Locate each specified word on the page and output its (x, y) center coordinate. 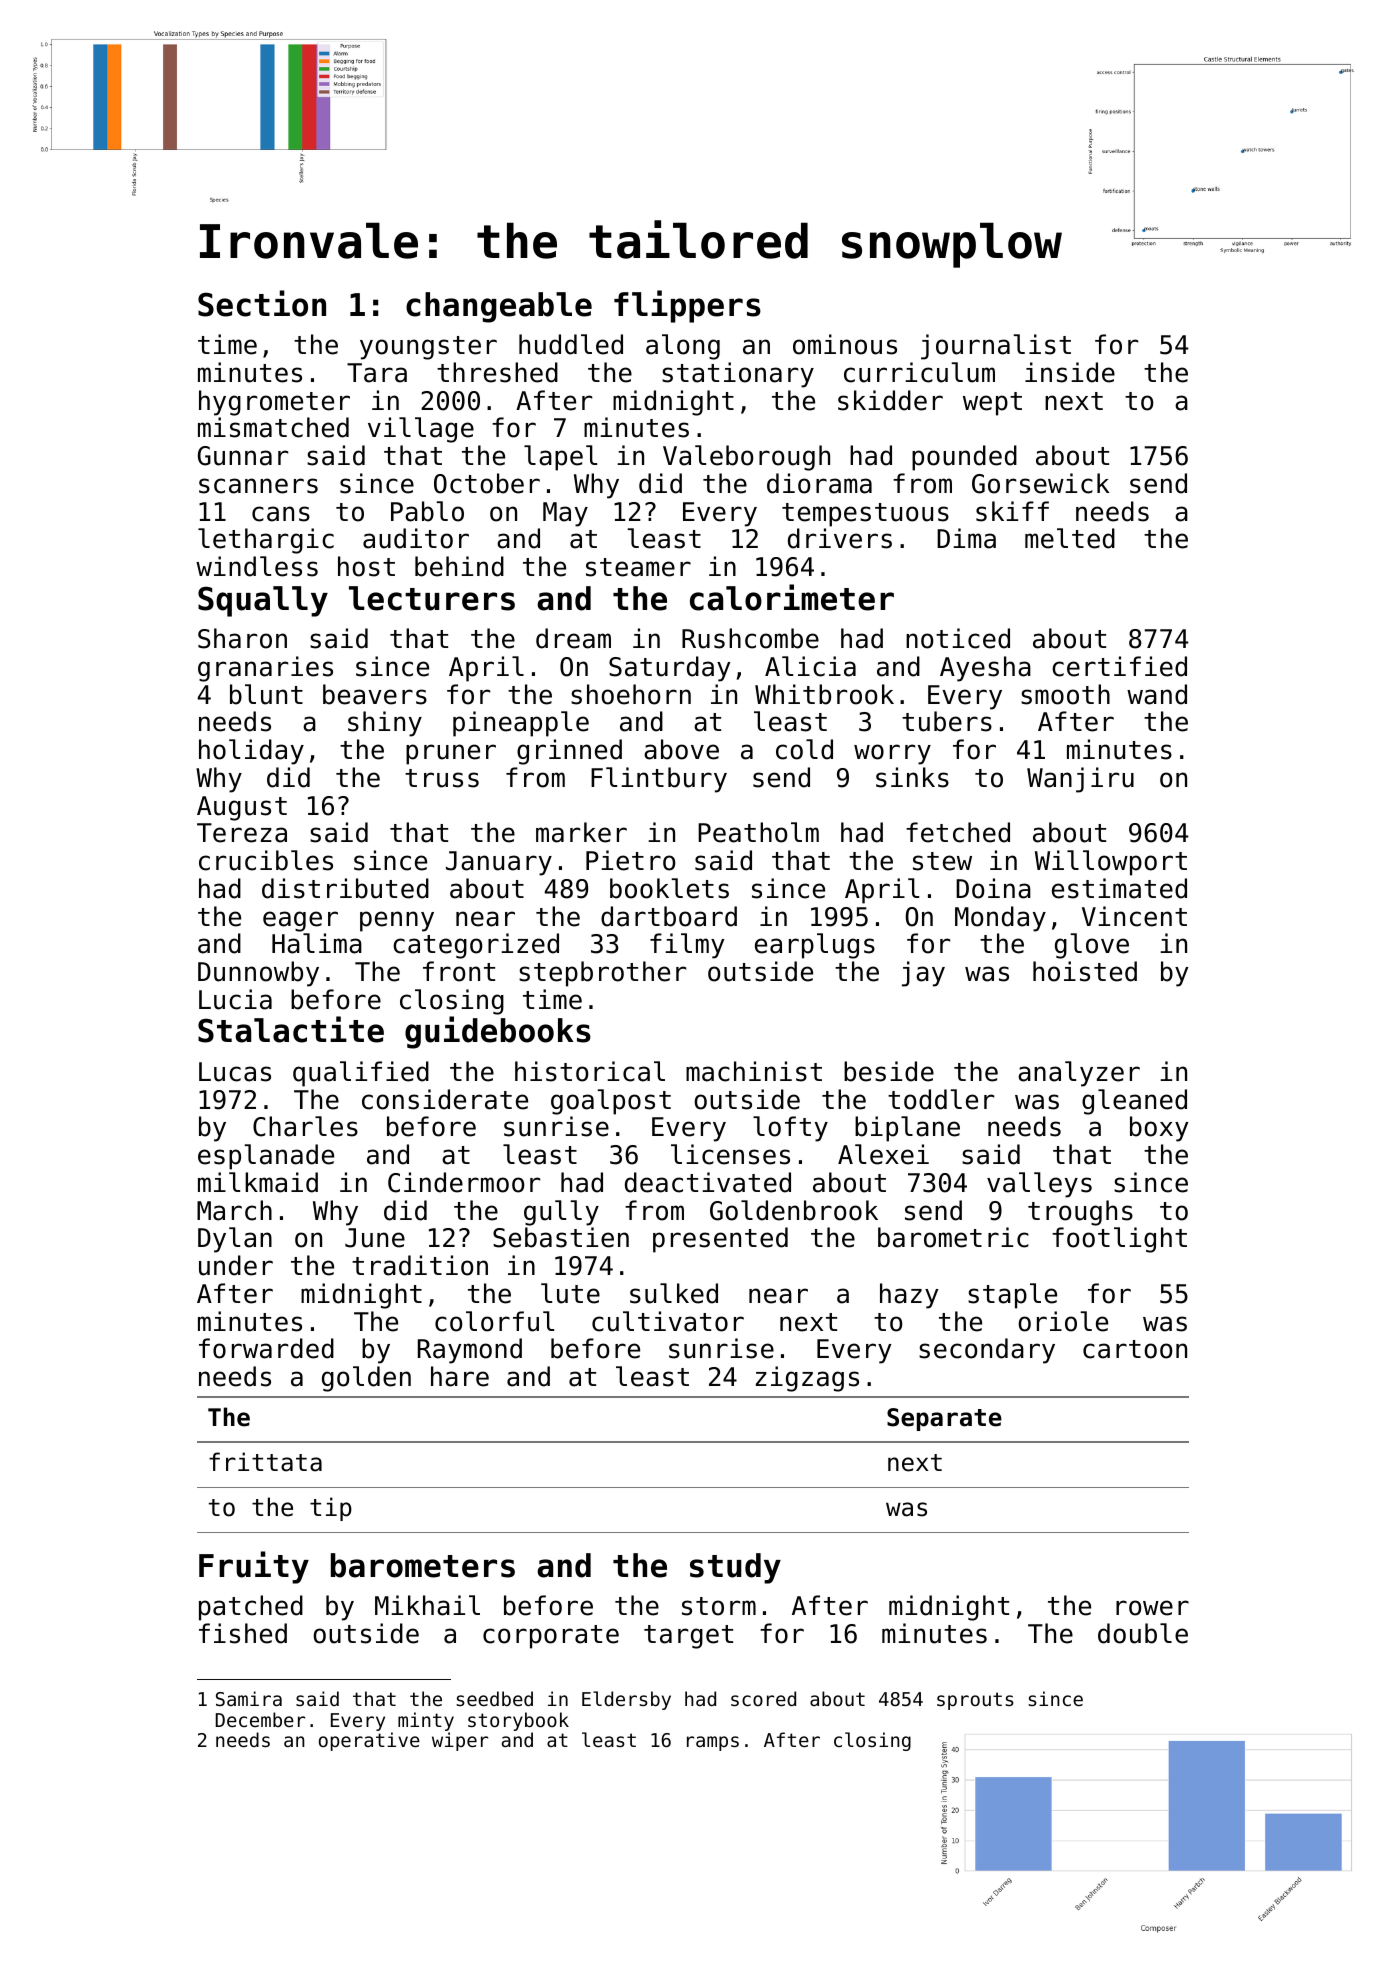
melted (1070, 538)
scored (763, 1698)
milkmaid (258, 1182)
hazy (909, 1296)
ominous (845, 344)
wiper (460, 1741)
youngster (428, 348)
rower (1152, 1608)
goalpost (611, 1102)
